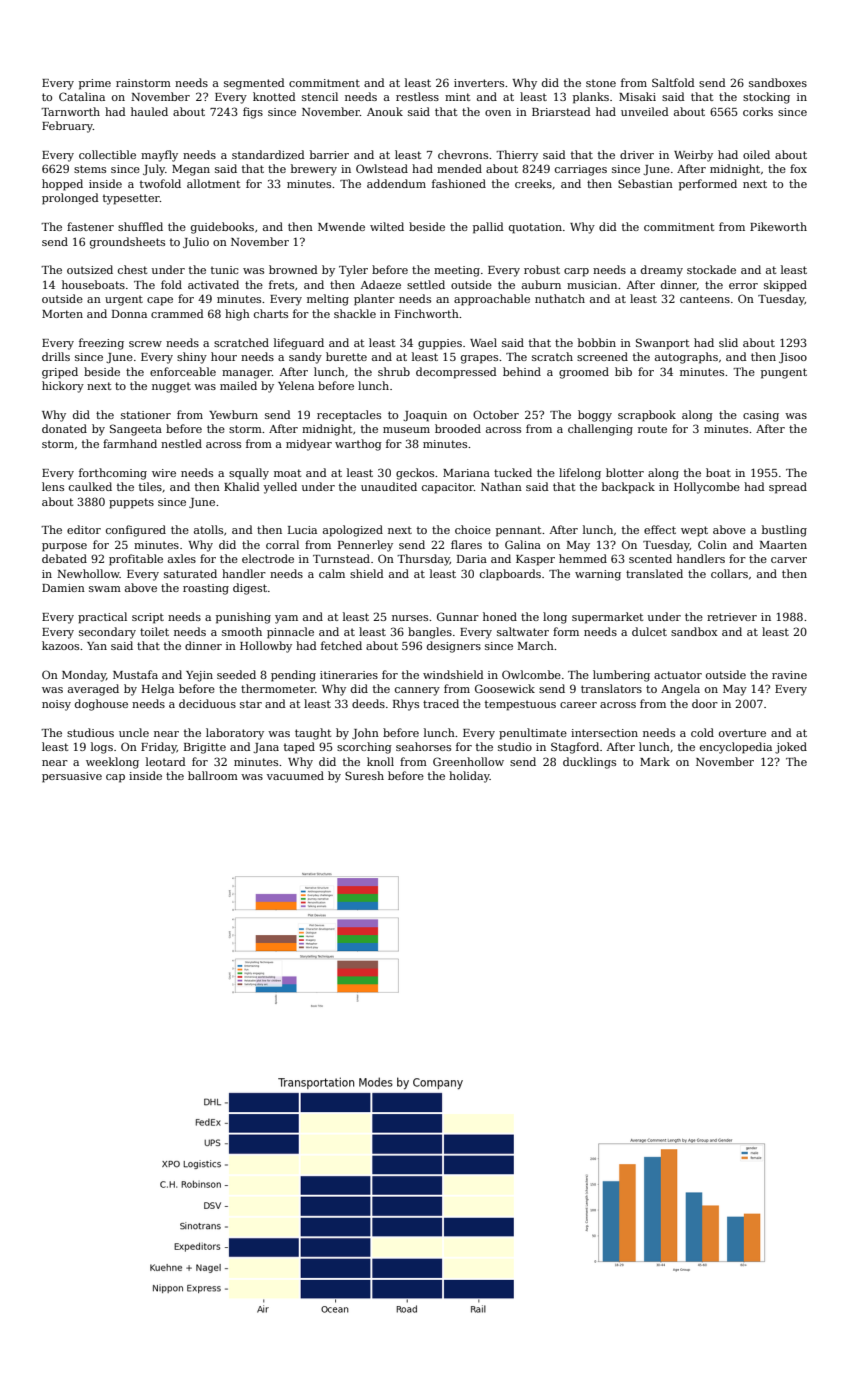 This screenshot has width=849, height=1400. Describe the element at coordinates (662, 271) in the screenshot. I see `dreamy` at that location.
